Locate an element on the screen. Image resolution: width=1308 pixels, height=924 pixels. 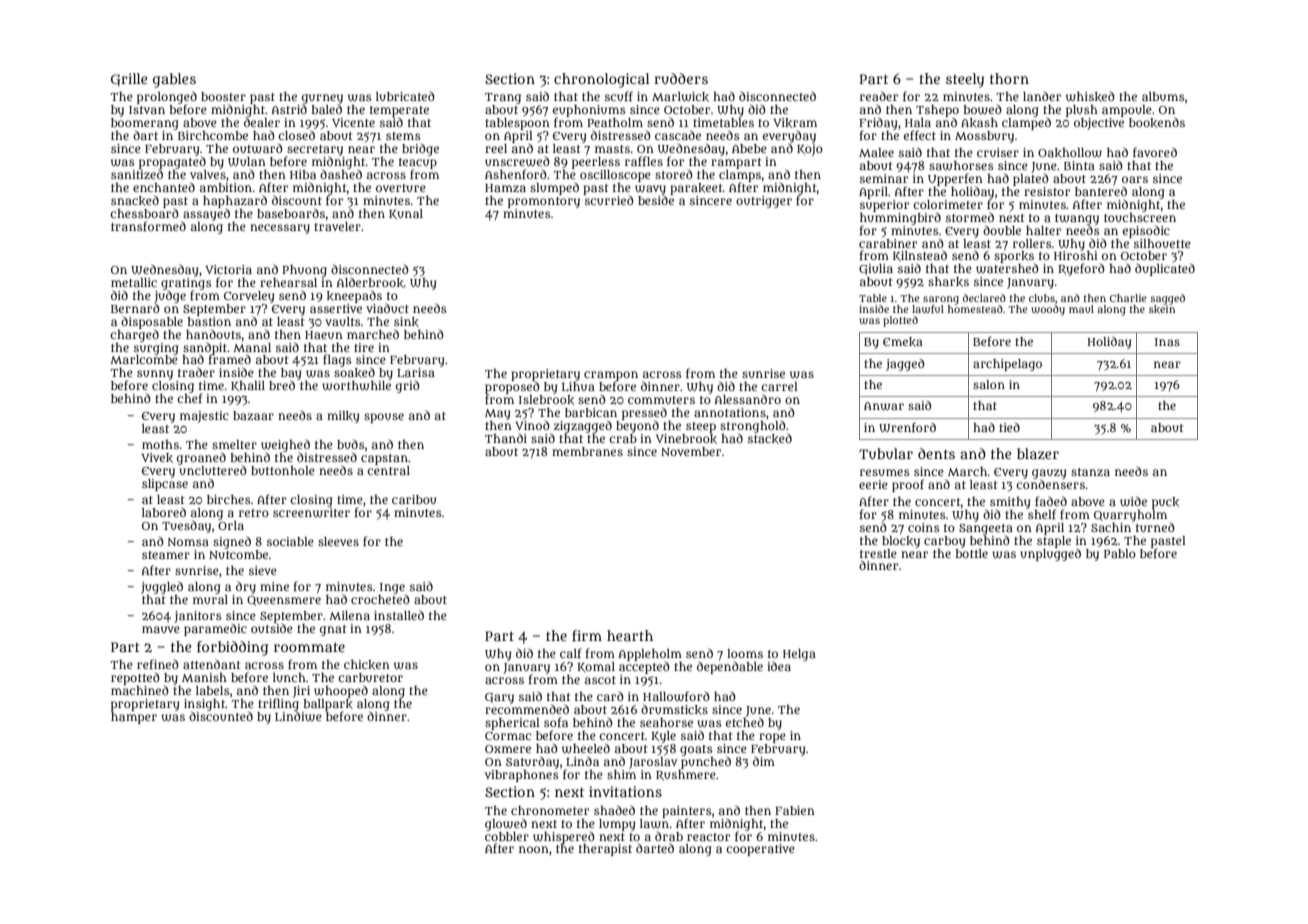
chronological is located at coordinates (602, 80).
